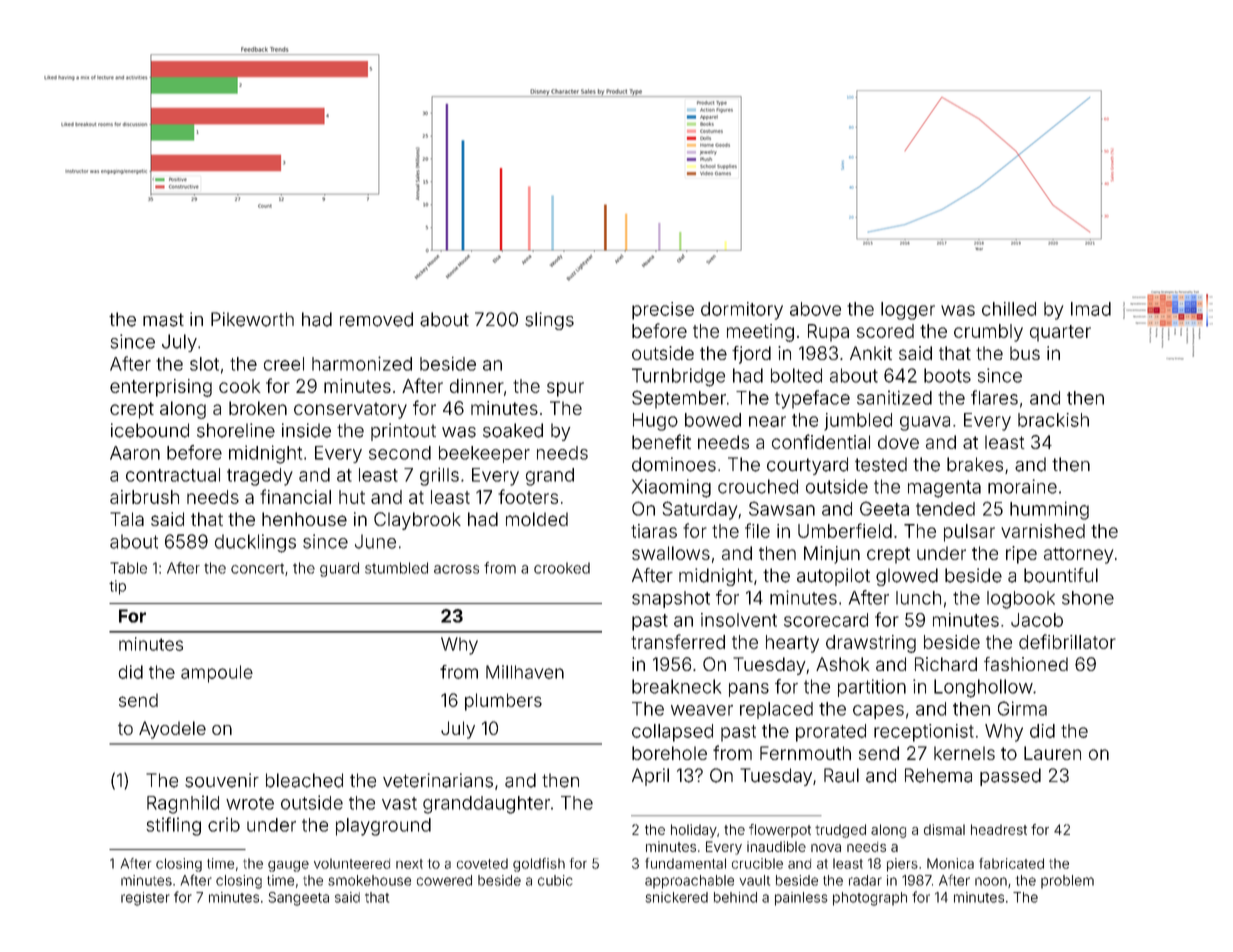 Image resolution: width=1233 pixels, height=952 pixels. What do you see at coordinates (396, 568) in the screenshot?
I see `stumbled` at bounding box center [396, 568].
